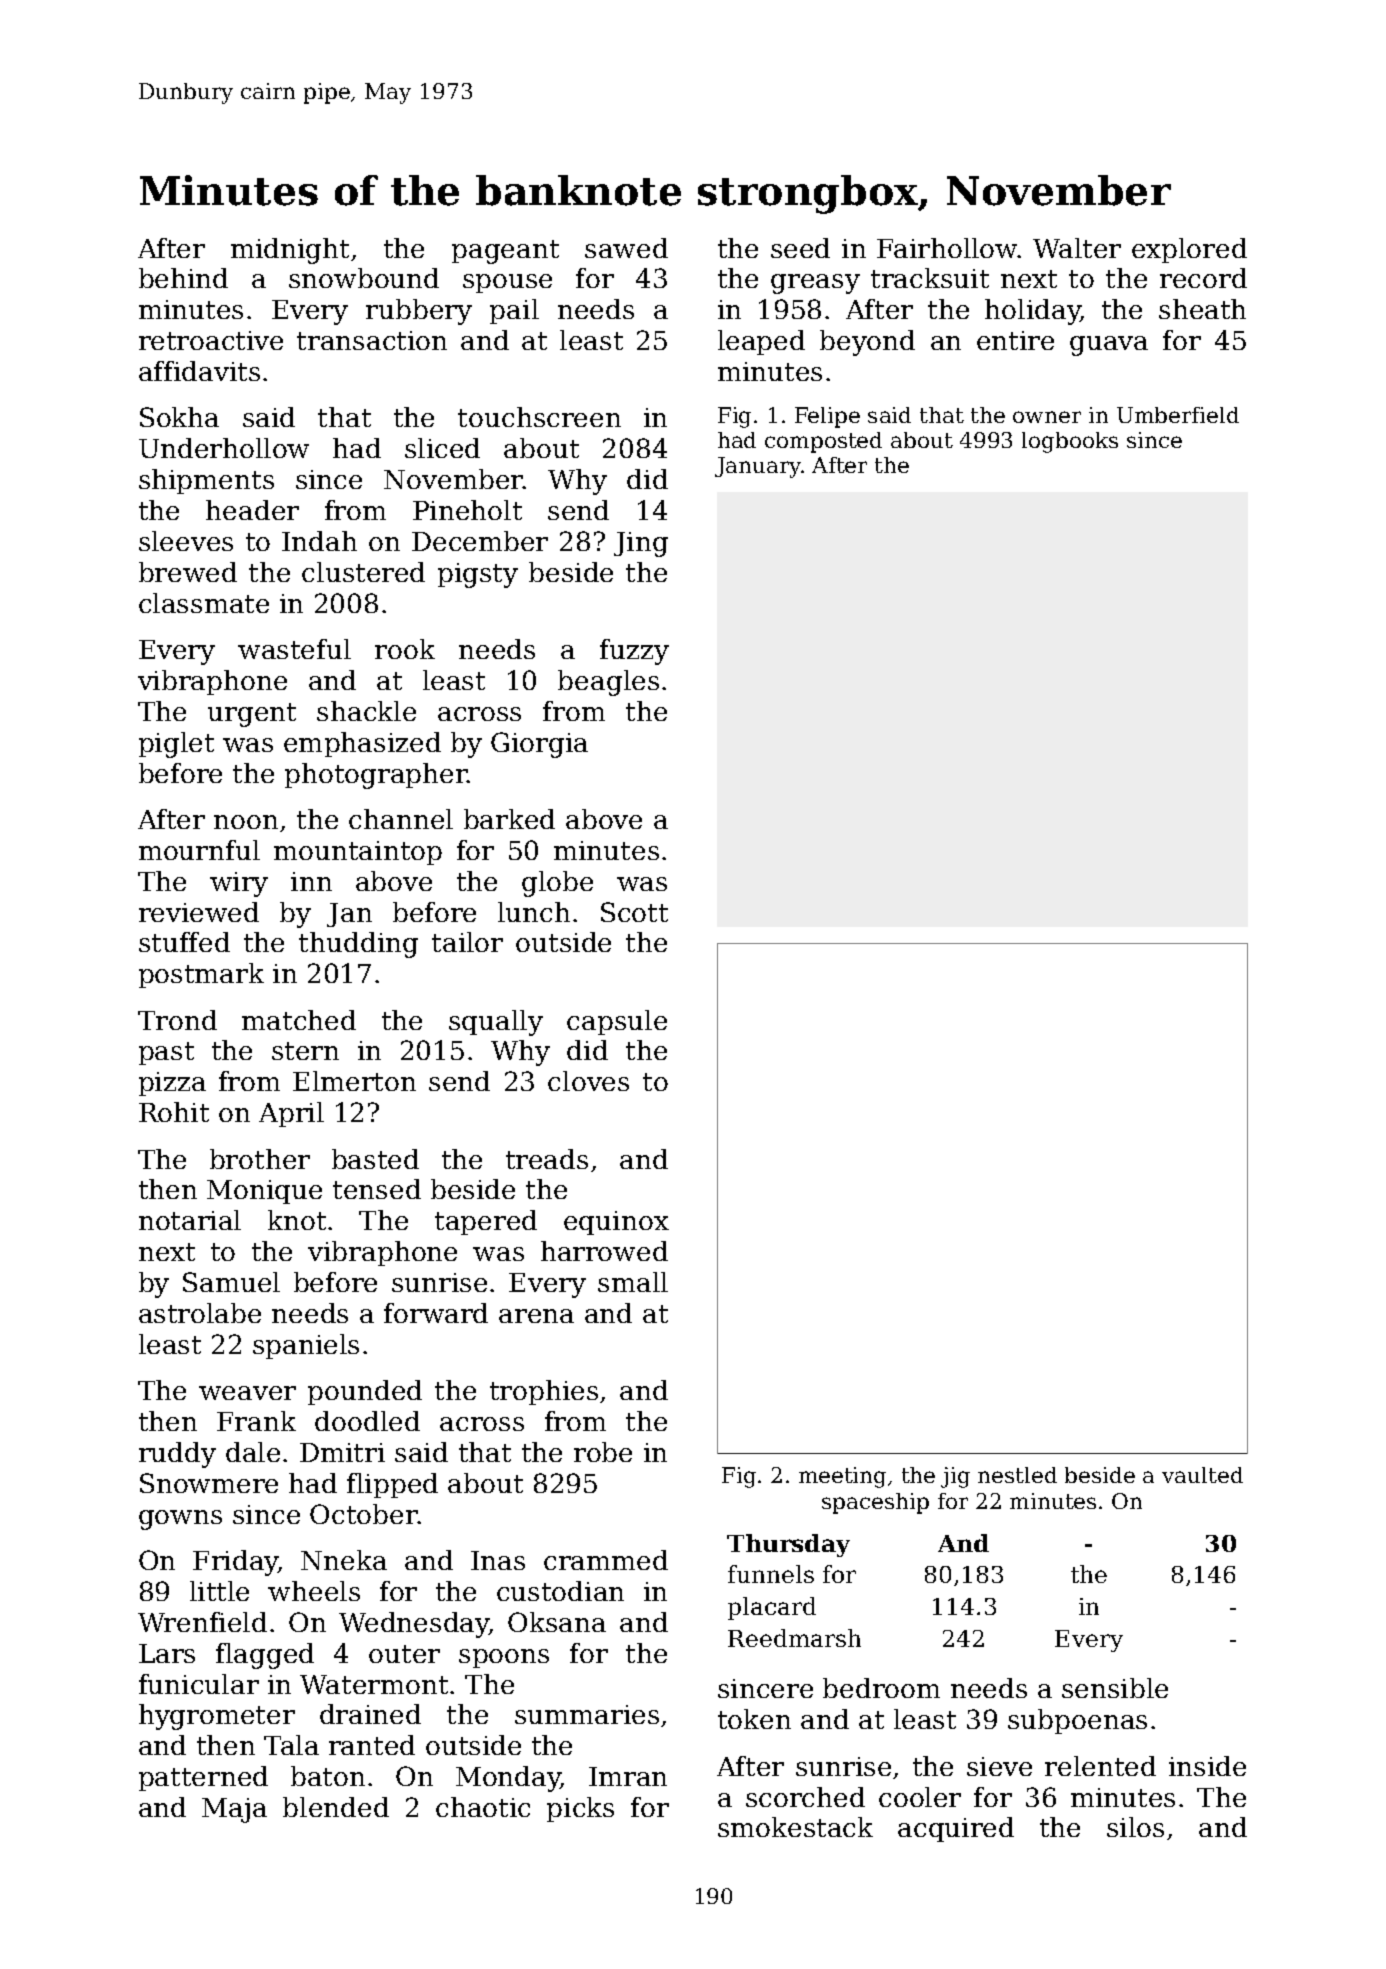  Describe the element at coordinates (955, 1477) in the image. I see `jig` at that location.
